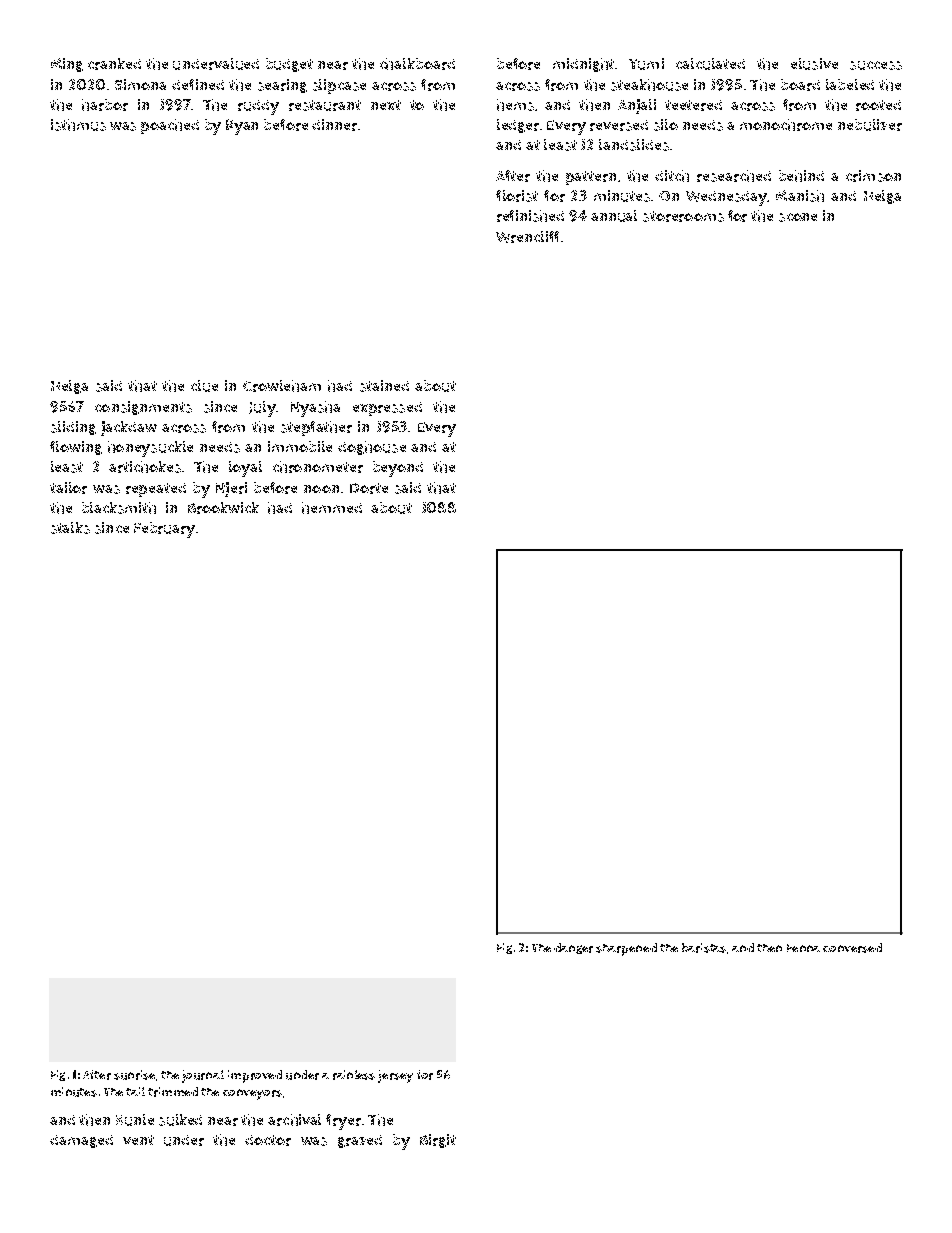 Image resolution: width=952 pixels, height=1233 pixels. Describe the element at coordinates (527, 237) in the document. I see `Wrencliff` at that location.
